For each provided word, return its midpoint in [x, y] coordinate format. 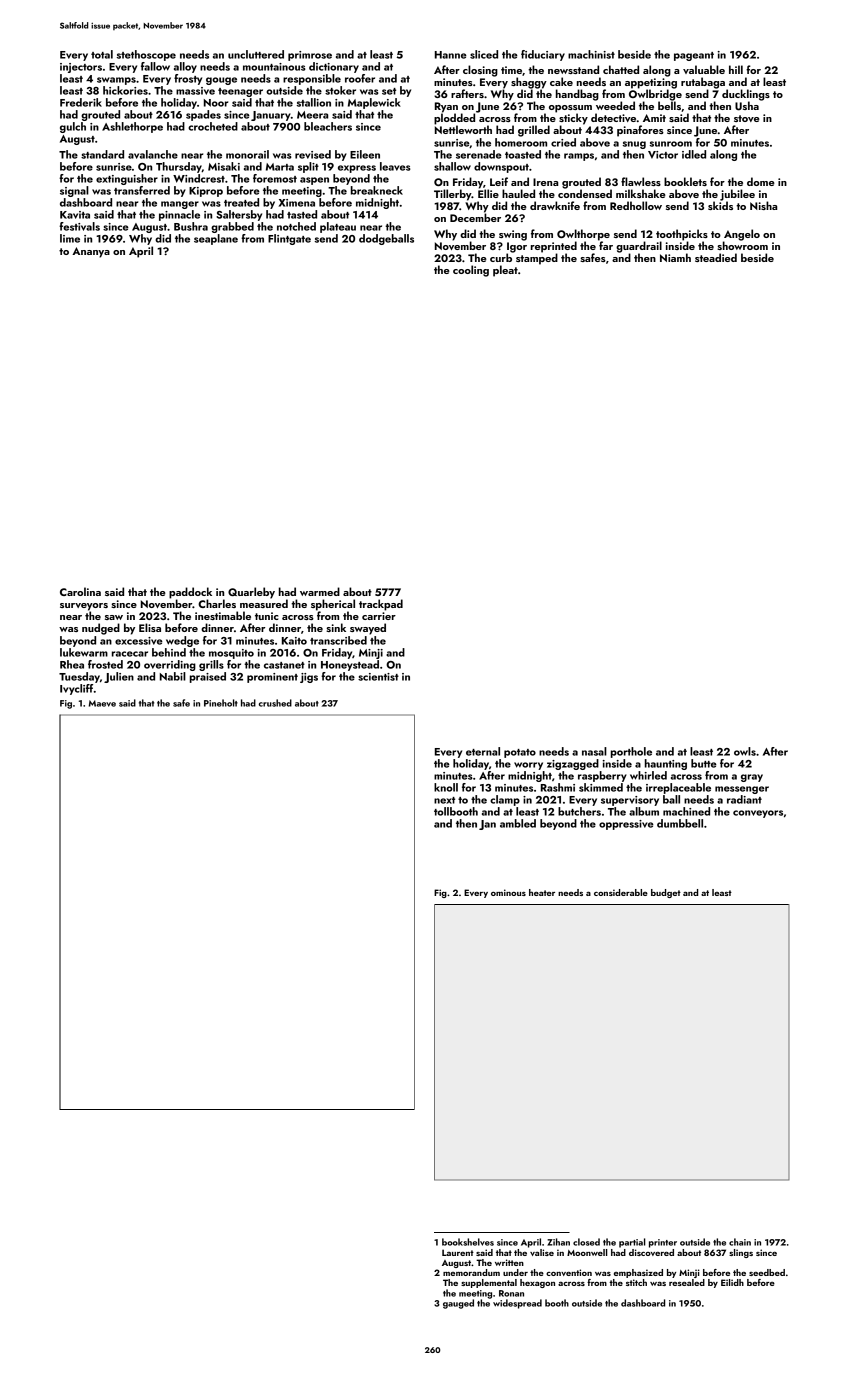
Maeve [102, 703]
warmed [320, 591]
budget [666, 893]
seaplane [216, 239]
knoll [446, 787]
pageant [694, 56]
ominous [508, 892]
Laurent [458, 1252]
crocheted [213, 126]
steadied [716, 257]
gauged [458, 1304]
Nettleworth [463, 129]
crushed [275, 703]
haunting [666, 764]
